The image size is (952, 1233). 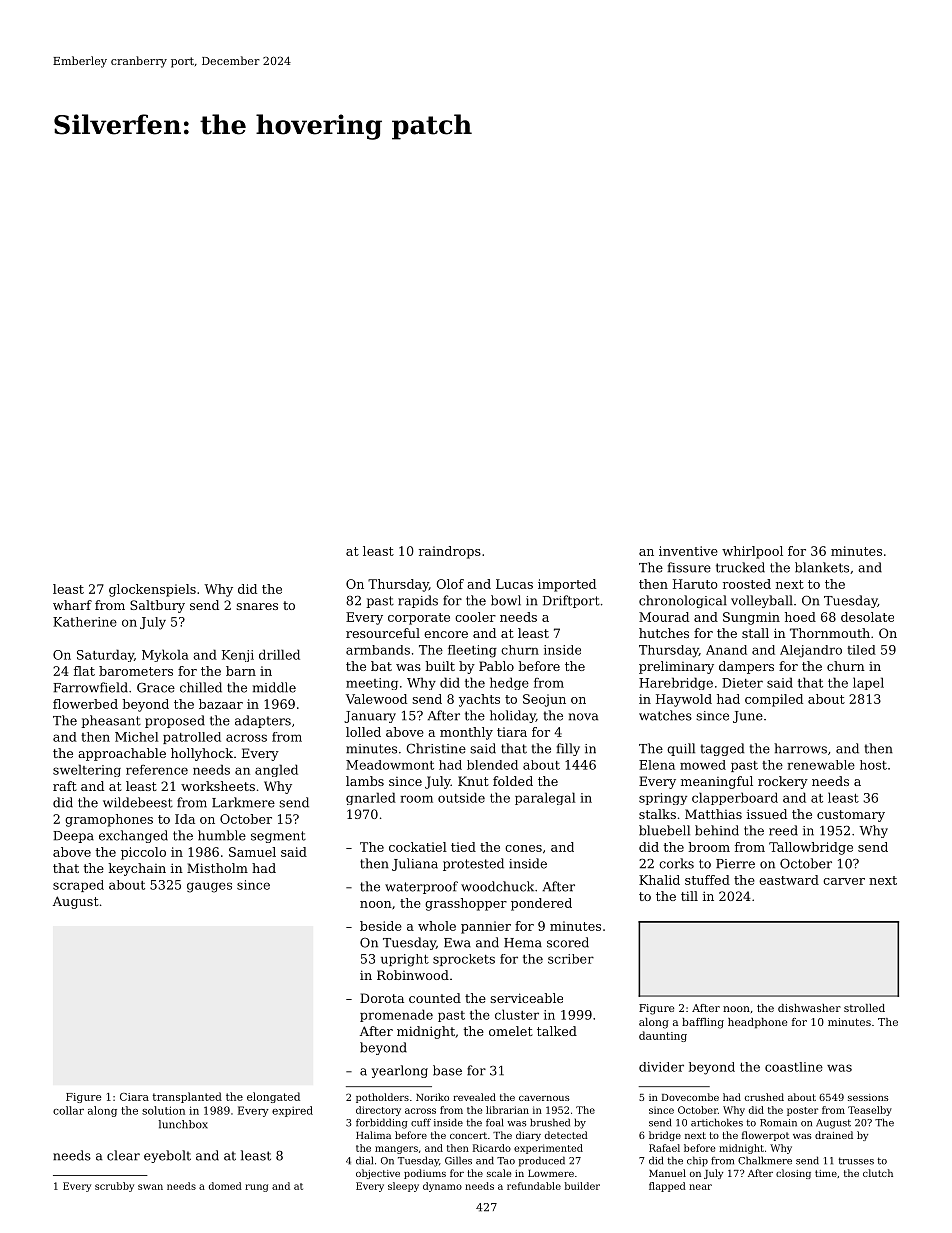 I want to click on gauges, so click(x=209, y=887).
